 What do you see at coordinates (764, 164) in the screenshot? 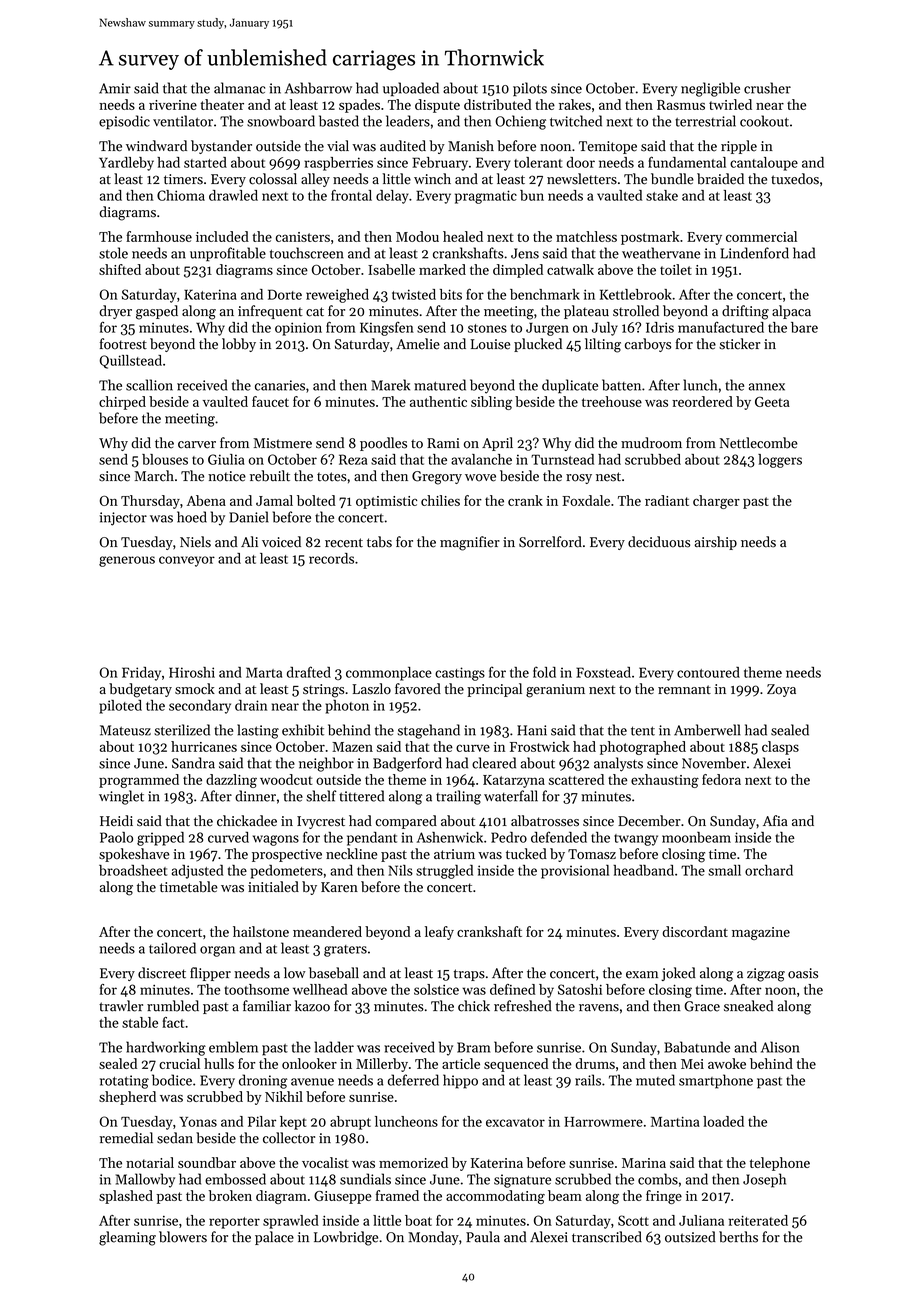
I see `cantaloupe` at bounding box center [764, 164].
